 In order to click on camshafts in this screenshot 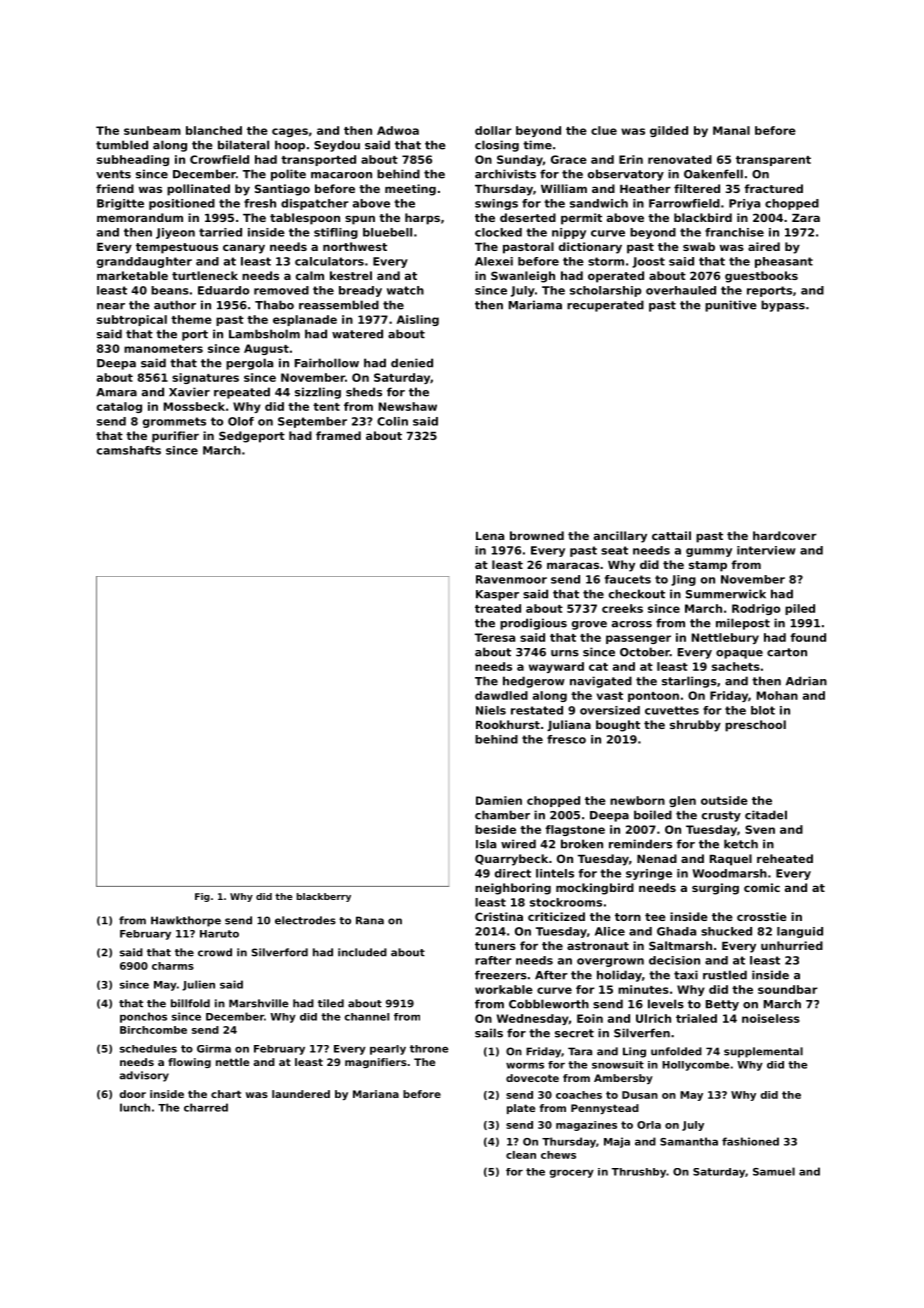, I will do `click(129, 450)`.
